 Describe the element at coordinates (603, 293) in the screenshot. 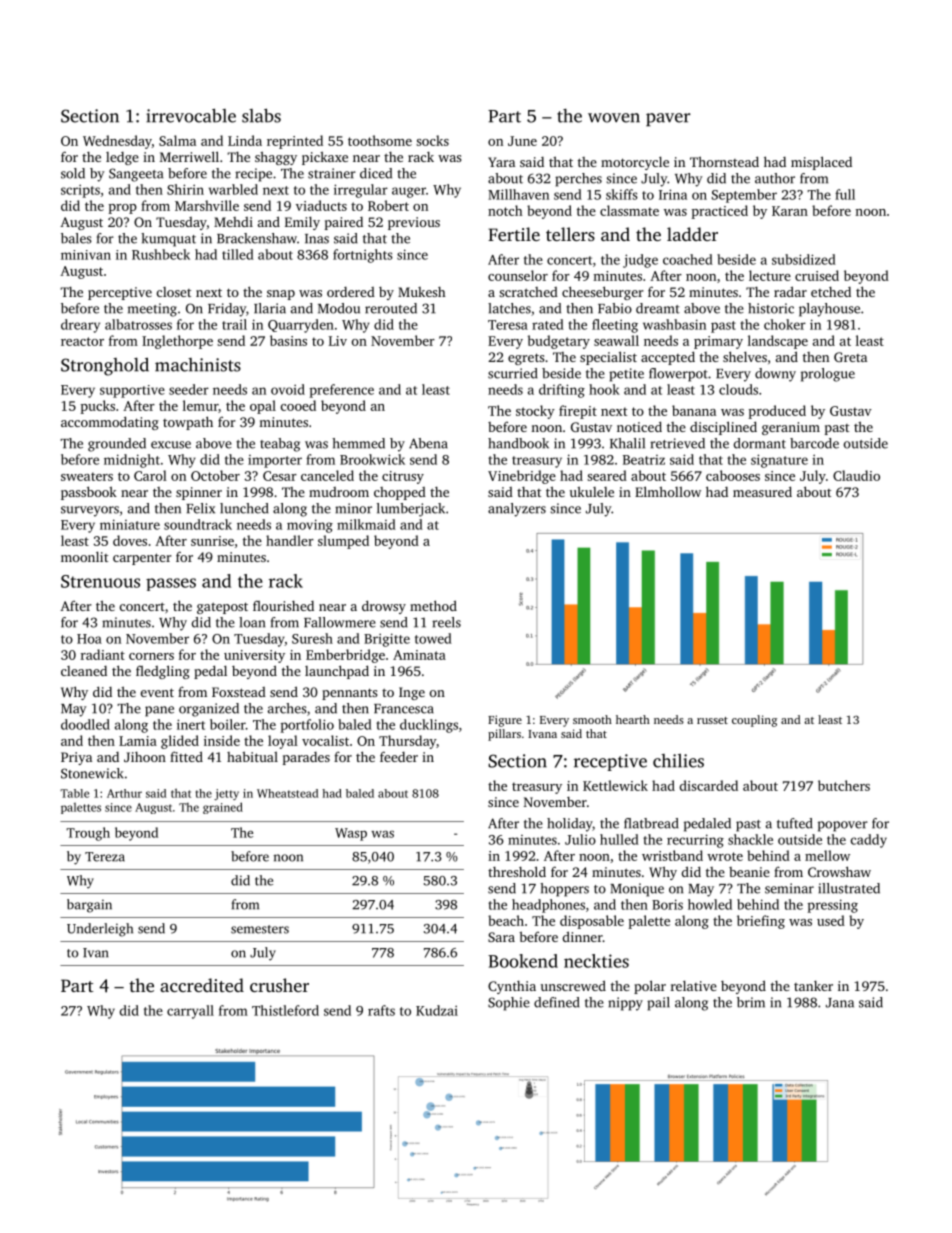

I see `cheeseburger` at that location.
